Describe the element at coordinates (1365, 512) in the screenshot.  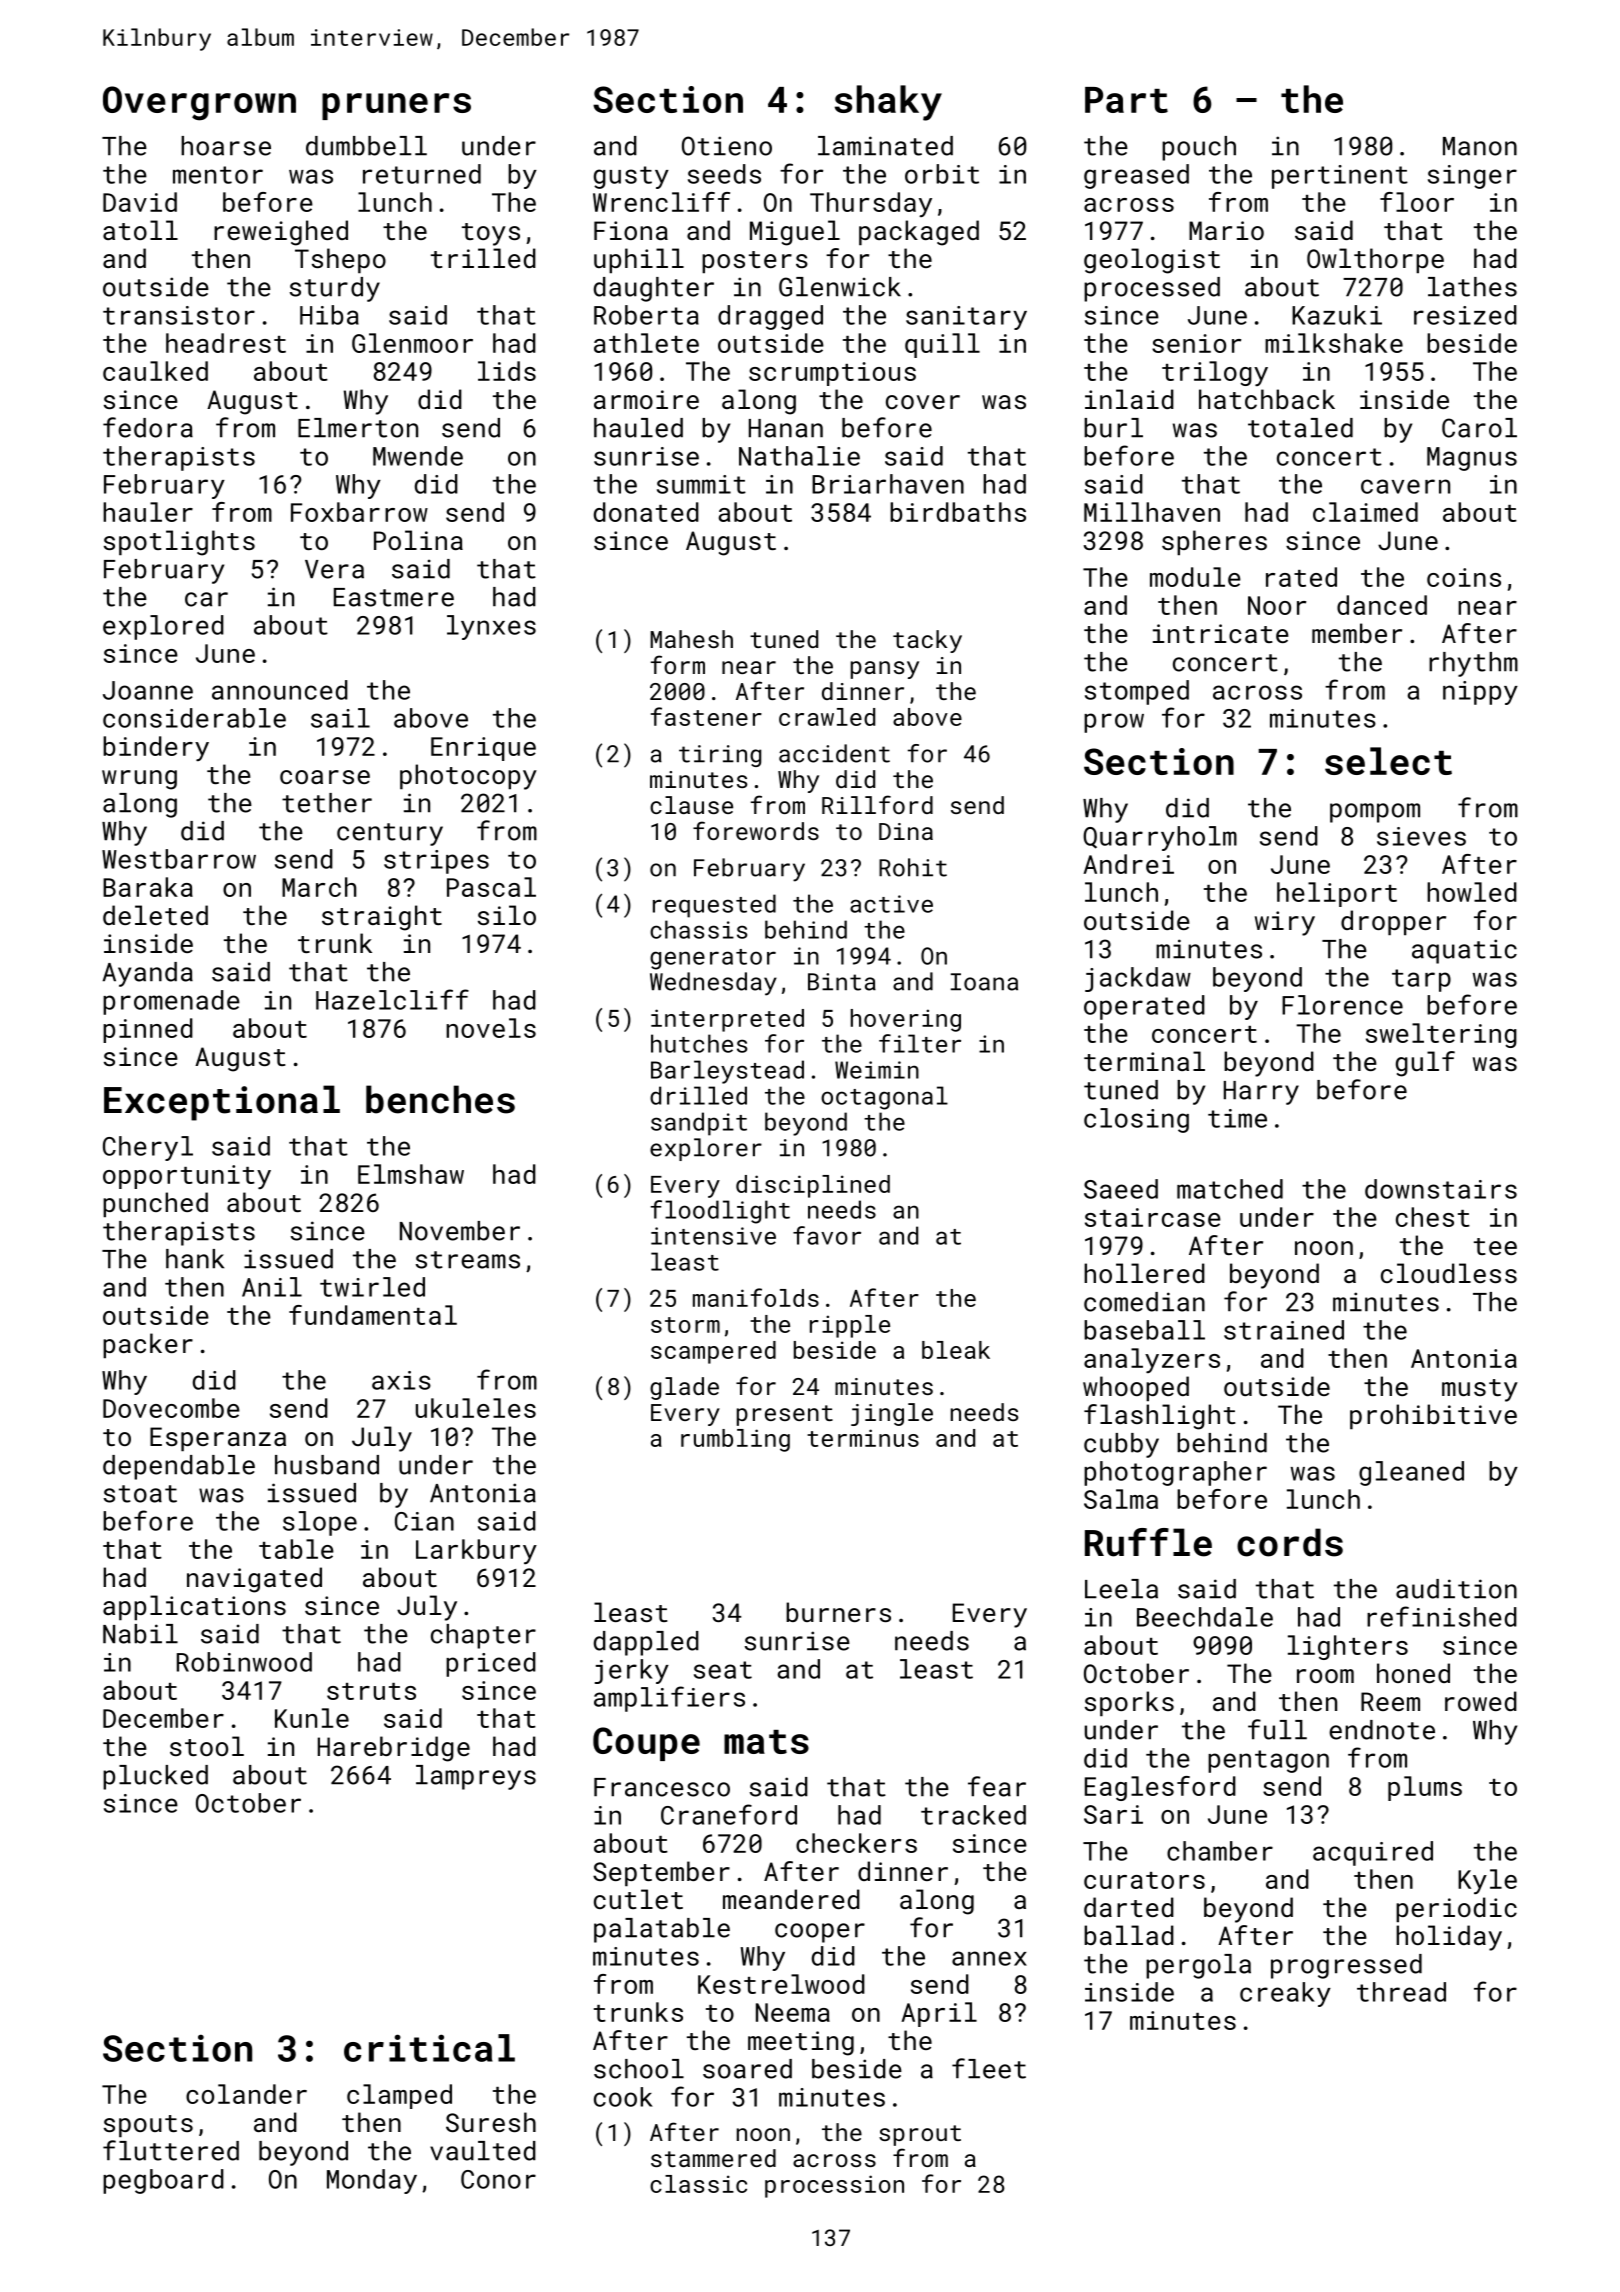
I see `claimed` at that location.
